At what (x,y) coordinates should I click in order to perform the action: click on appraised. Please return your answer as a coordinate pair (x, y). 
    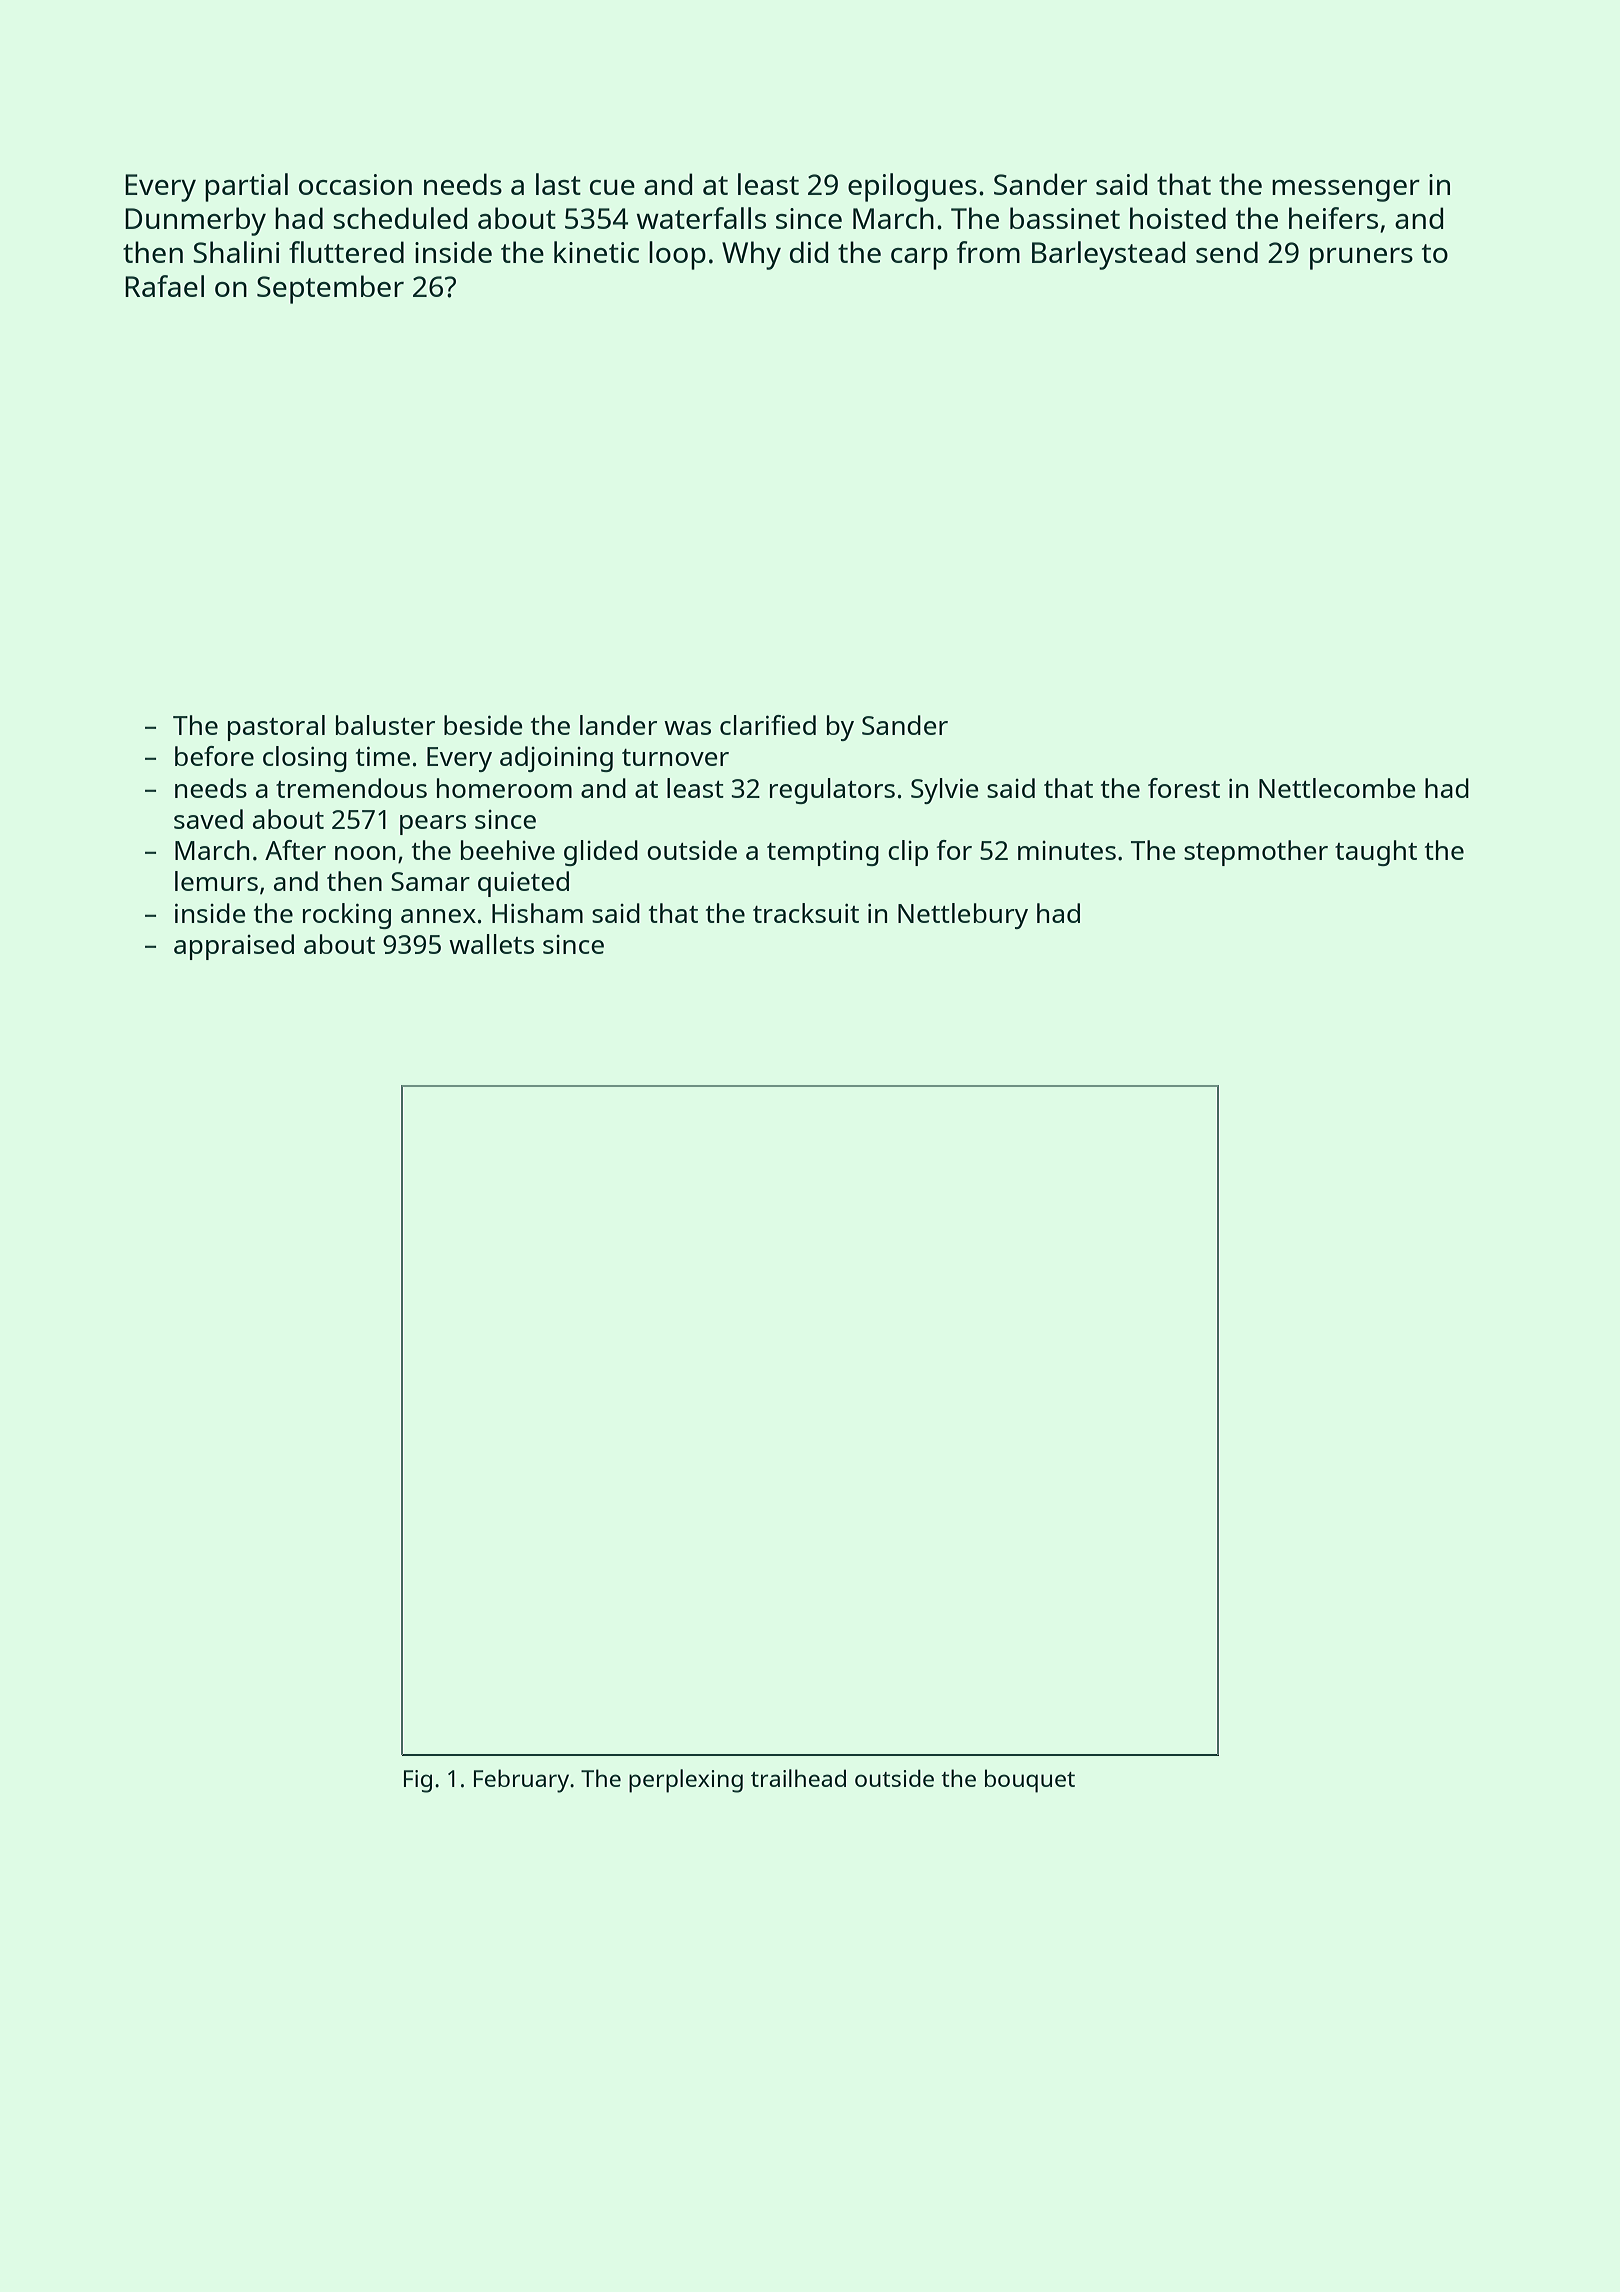
    Looking at the image, I should click on (234, 947).
